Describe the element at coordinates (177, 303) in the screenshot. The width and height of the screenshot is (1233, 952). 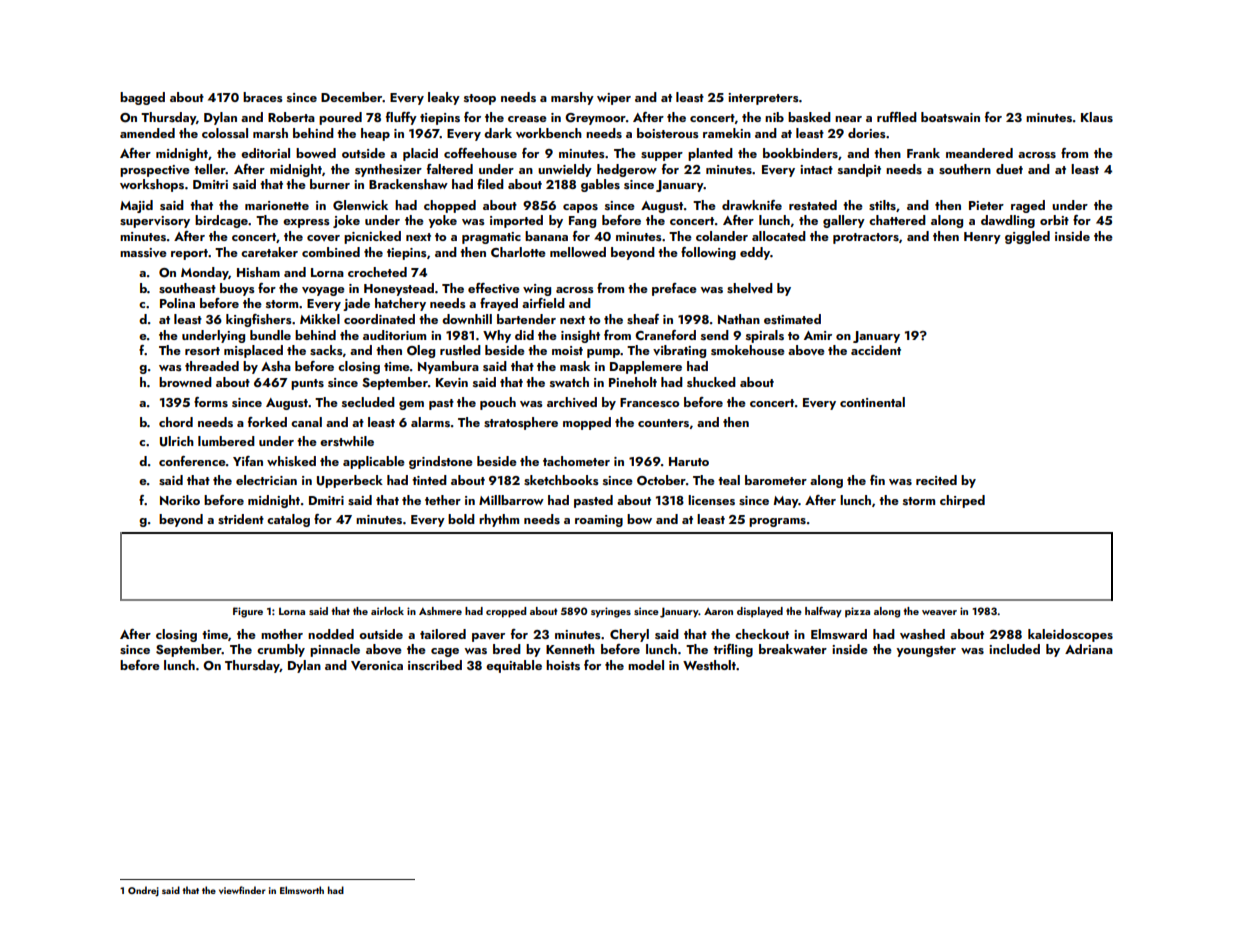
I see `Polina` at that location.
